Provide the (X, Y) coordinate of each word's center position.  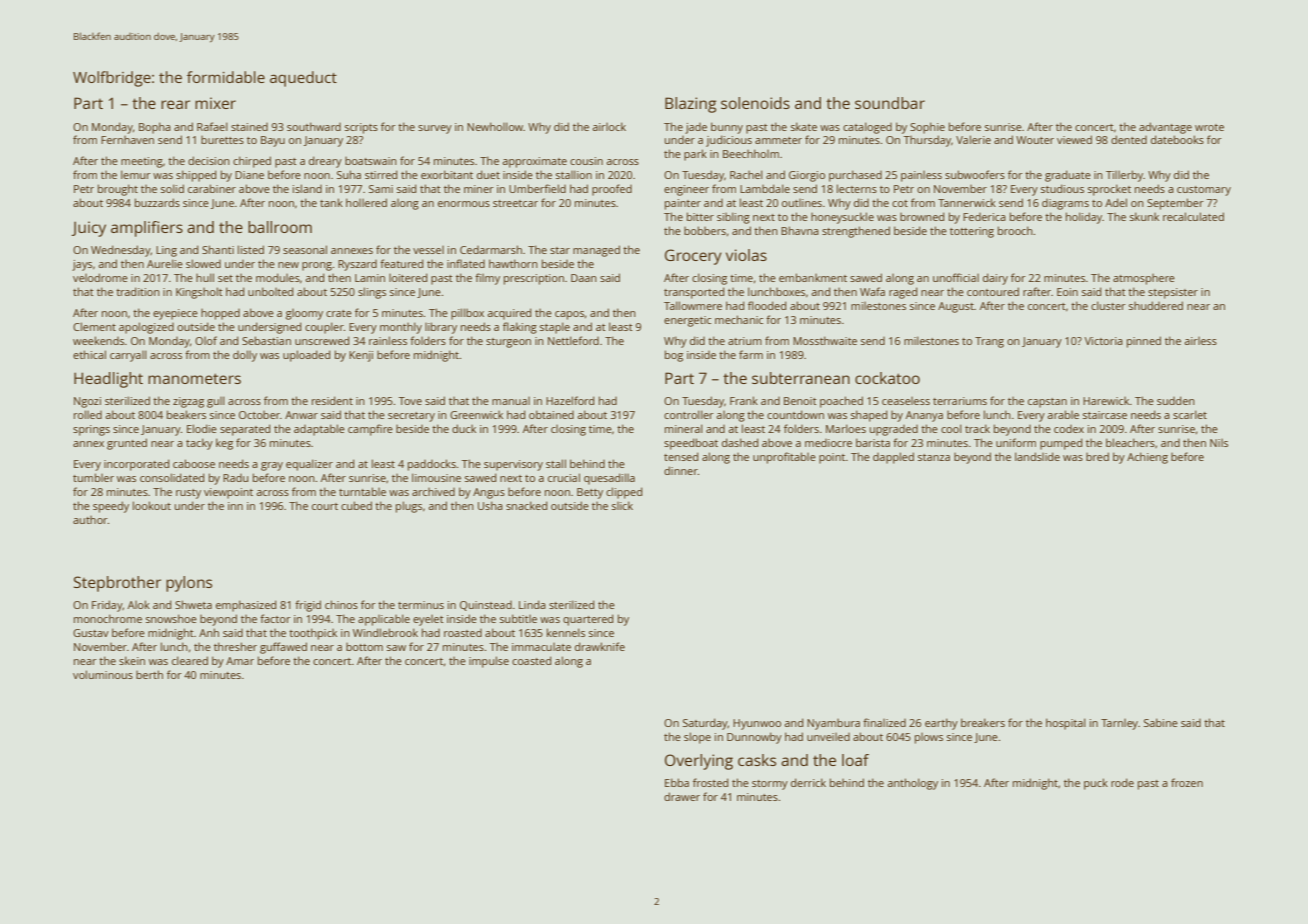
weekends (98, 340)
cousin (586, 161)
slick (622, 505)
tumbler (93, 477)
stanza (934, 457)
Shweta (193, 604)
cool (951, 428)
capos (569, 315)
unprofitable (784, 458)
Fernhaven (127, 140)
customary (1204, 191)
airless (1201, 341)
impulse (489, 662)
